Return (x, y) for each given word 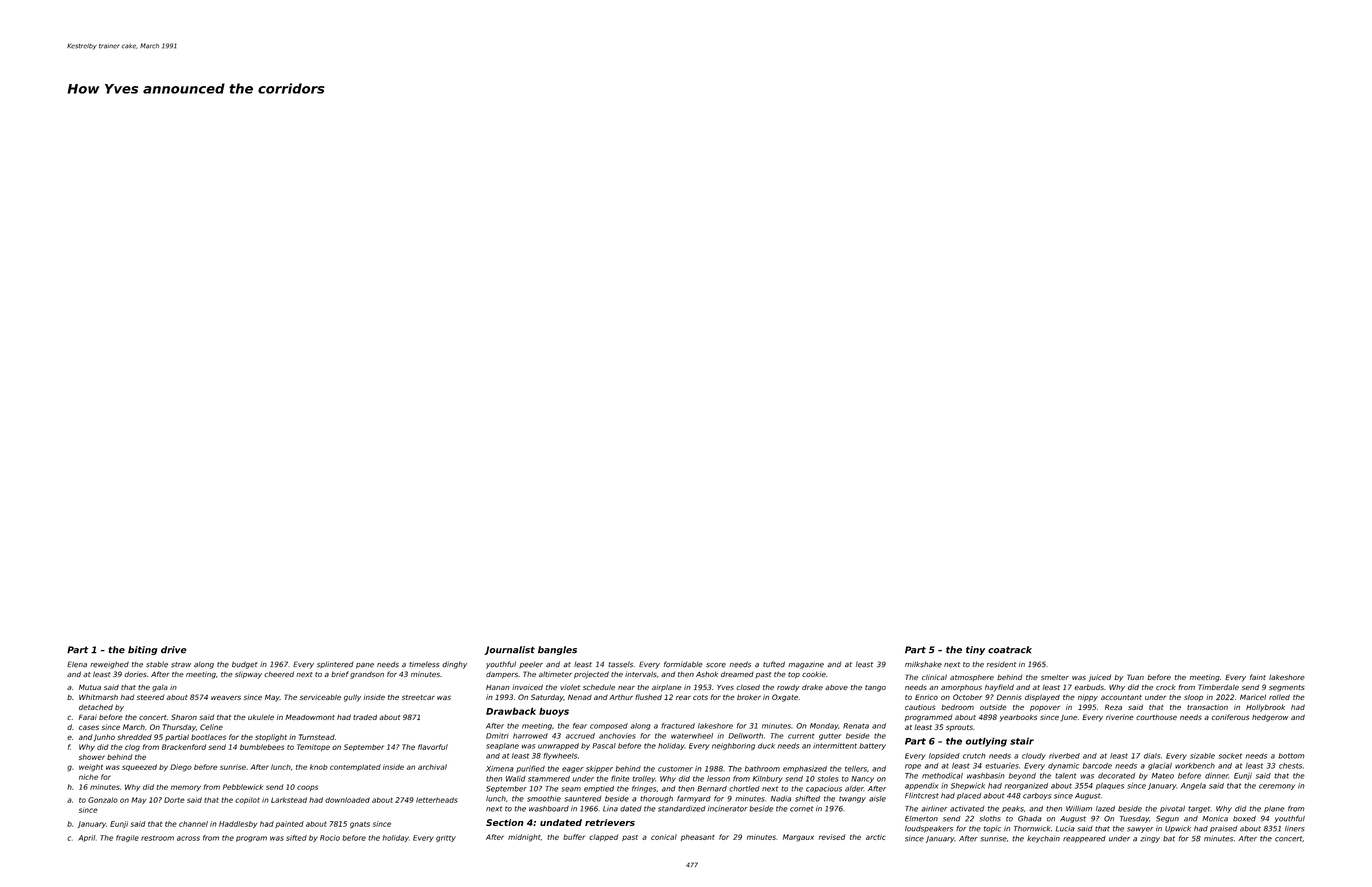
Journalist (509, 650)
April (86, 838)
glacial (1160, 766)
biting (142, 650)
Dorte (174, 800)
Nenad (580, 697)
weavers (226, 697)
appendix (921, 786)
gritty (446, 838)
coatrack (1010, 650)
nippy (1088, 698)
